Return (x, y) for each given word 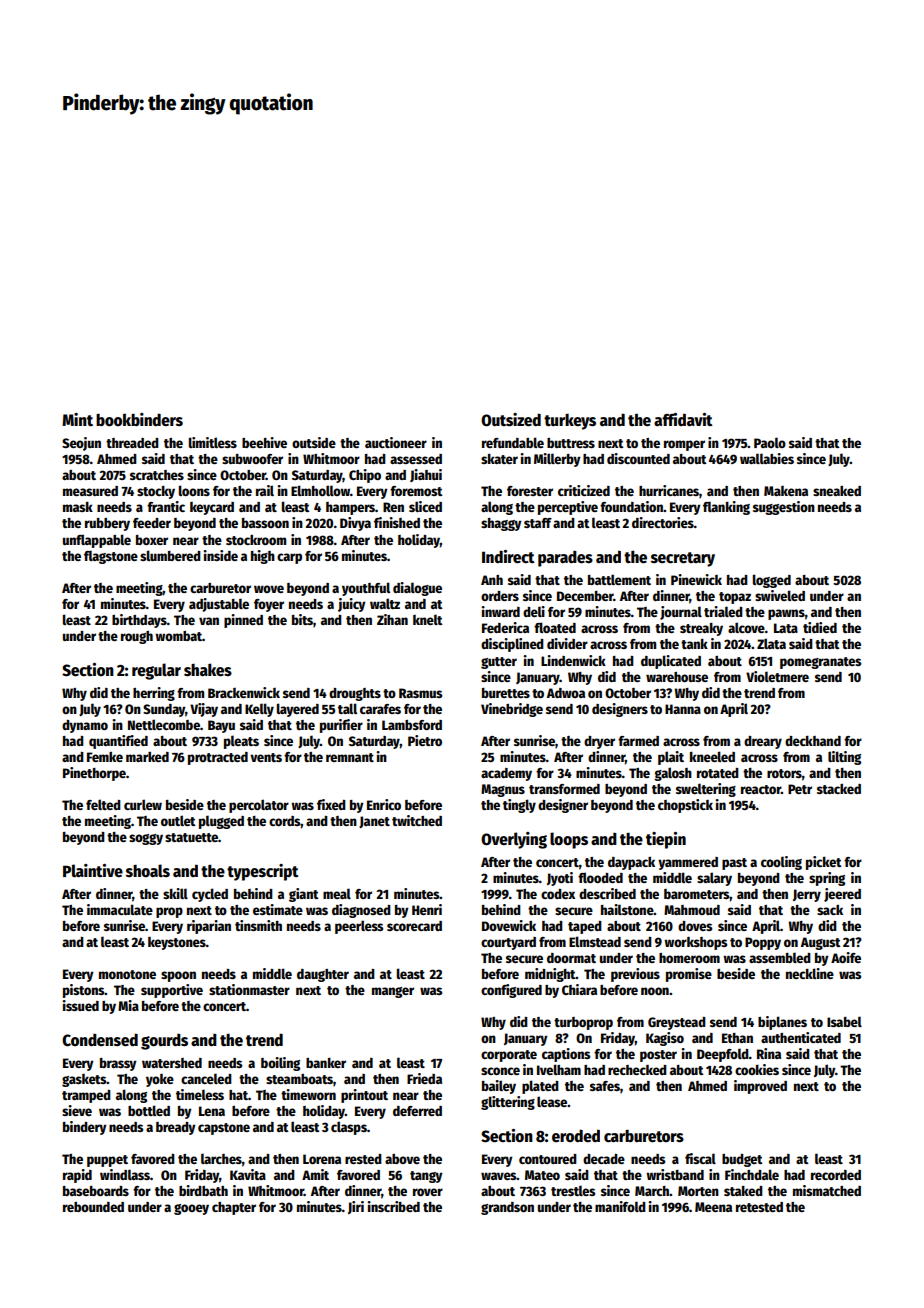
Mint (77, 419)
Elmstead (595, 941)
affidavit (683, 419)
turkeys (570, 421)
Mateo (542, 1175)
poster (658, 1056)
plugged (221, 822)
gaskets (84, 1080)
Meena (713, 1207)
